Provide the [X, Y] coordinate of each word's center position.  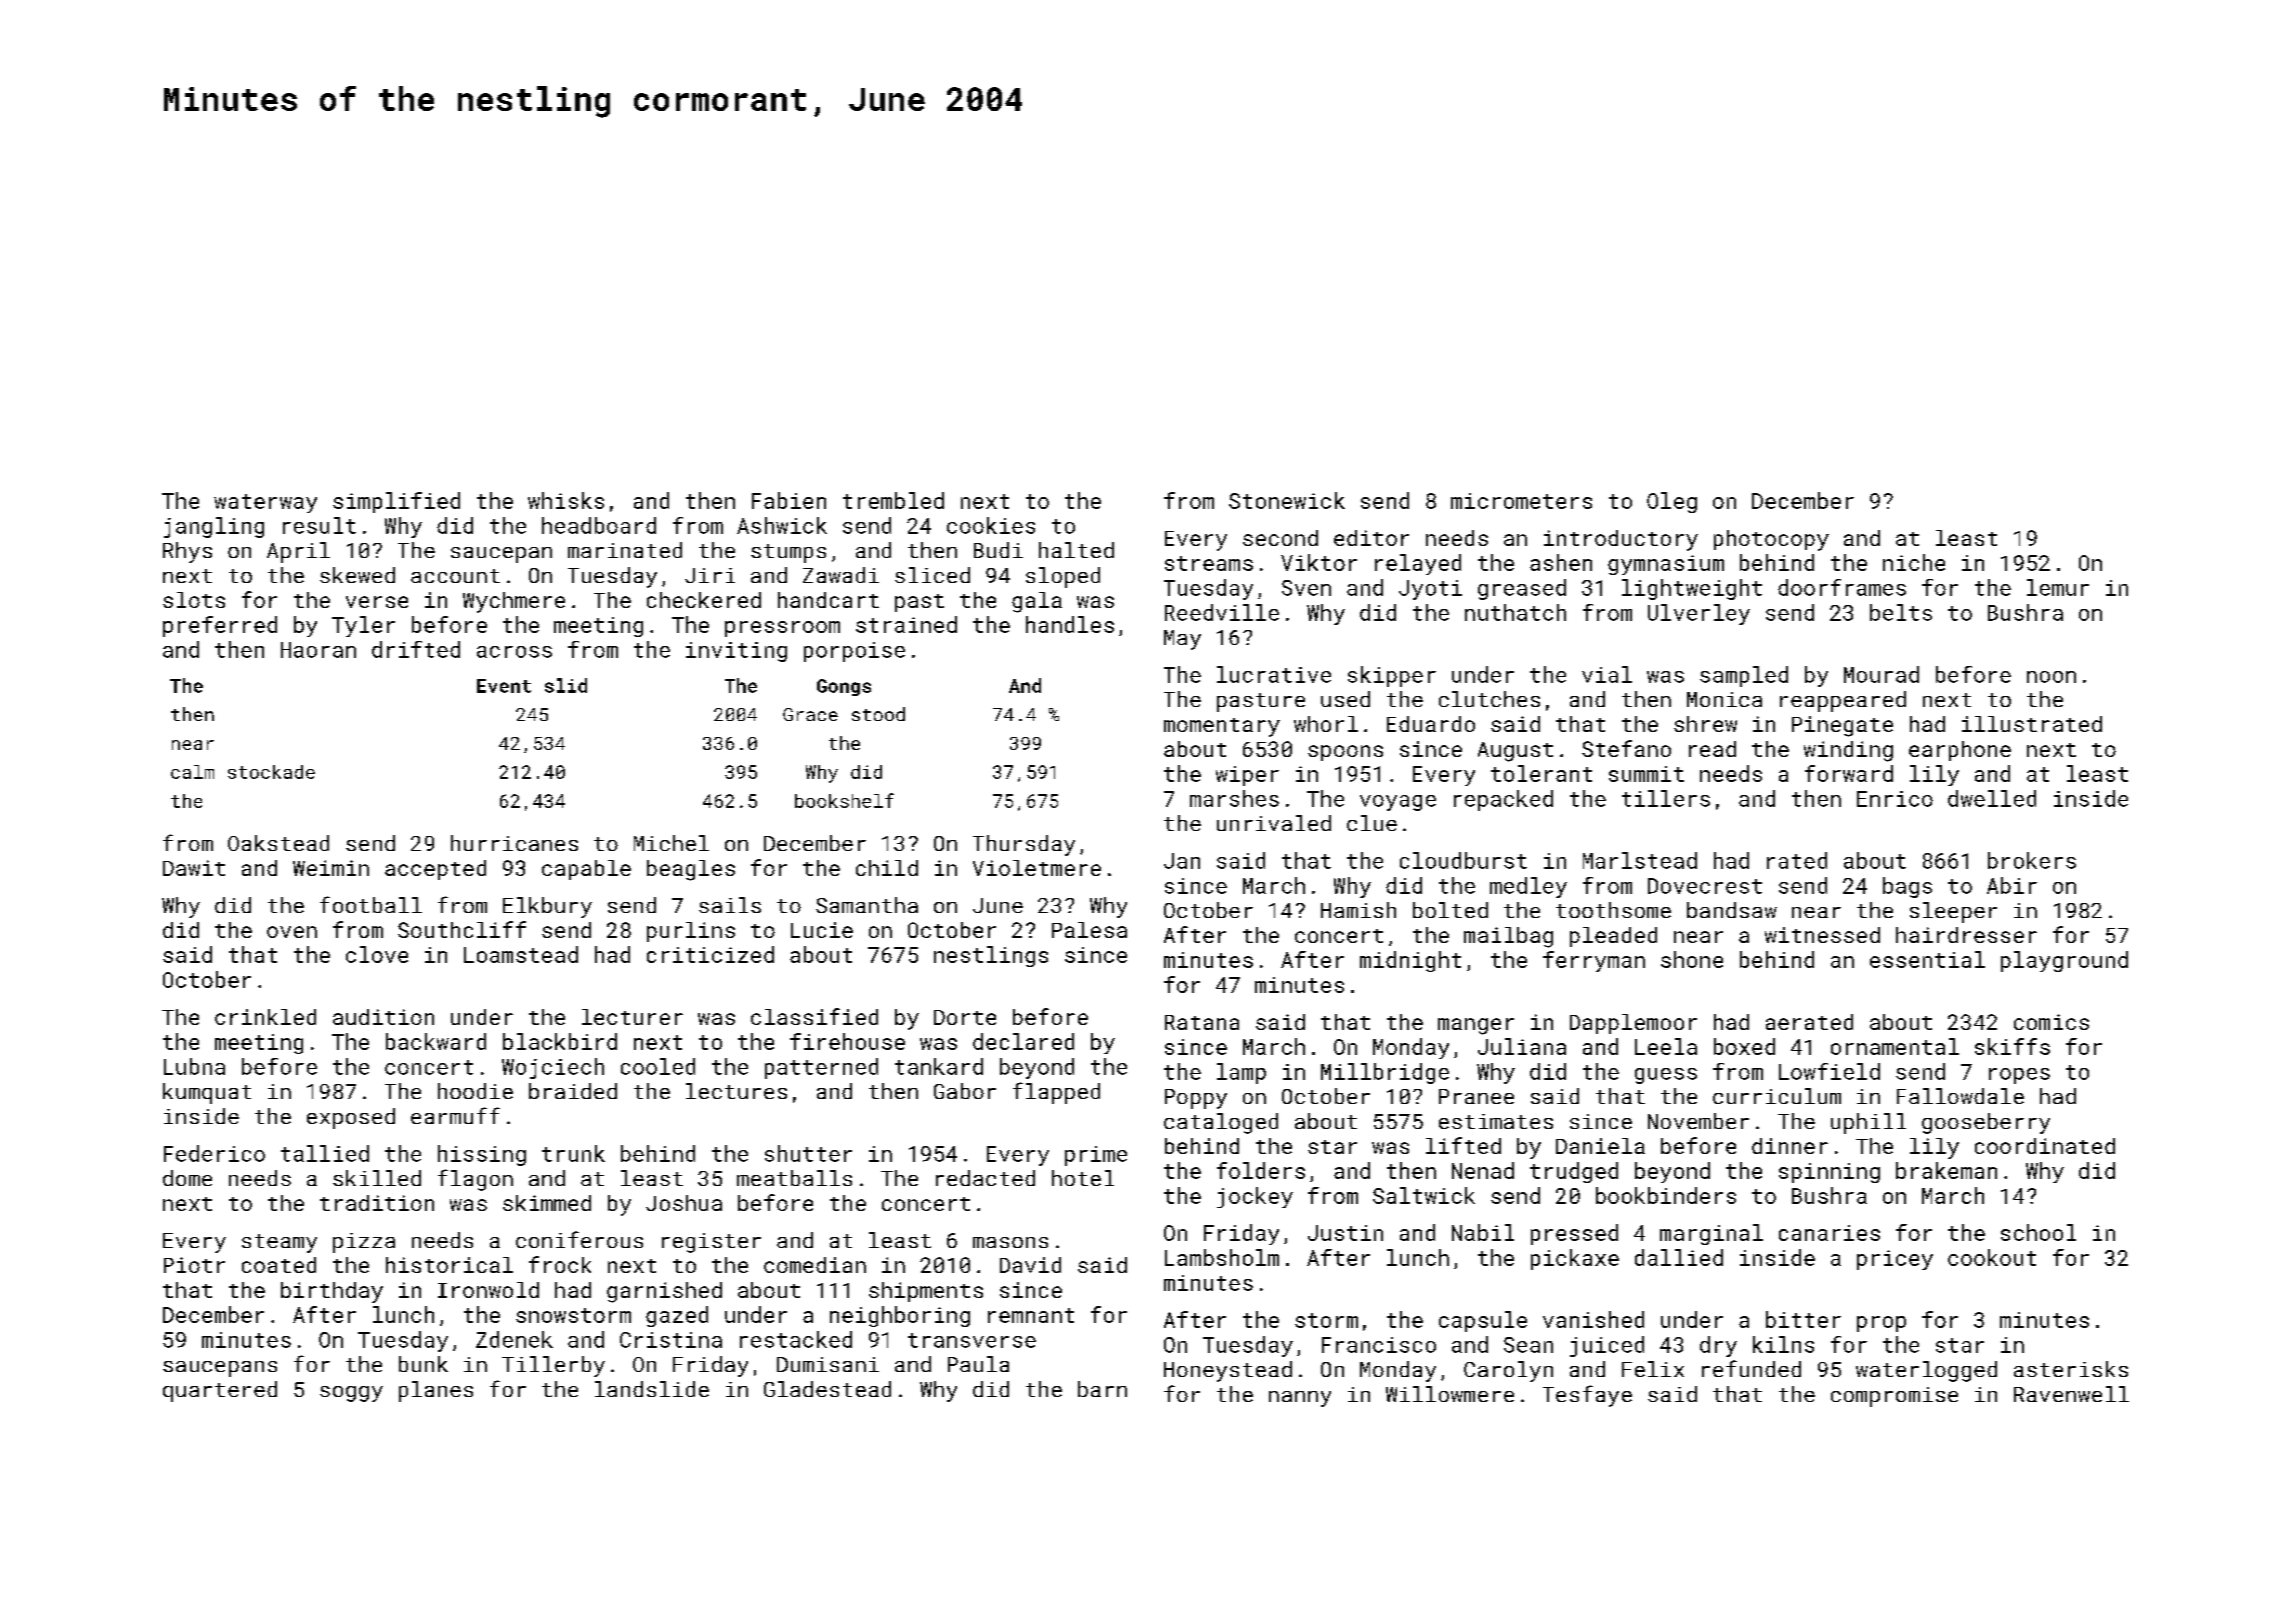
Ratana [1202, 1022]
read [1712, 749]
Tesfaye [1587, 1396]
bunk [423, 1364]
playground [2064, 961]
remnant [1031, 1315]
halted [1076, 550]
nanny [1300, 1399]
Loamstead [521, 954]
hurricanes [514, 843]
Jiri [710, 575]
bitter [1803, 1319]
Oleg [1672, 502]
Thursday [1024, 845]
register [711, 1243]
